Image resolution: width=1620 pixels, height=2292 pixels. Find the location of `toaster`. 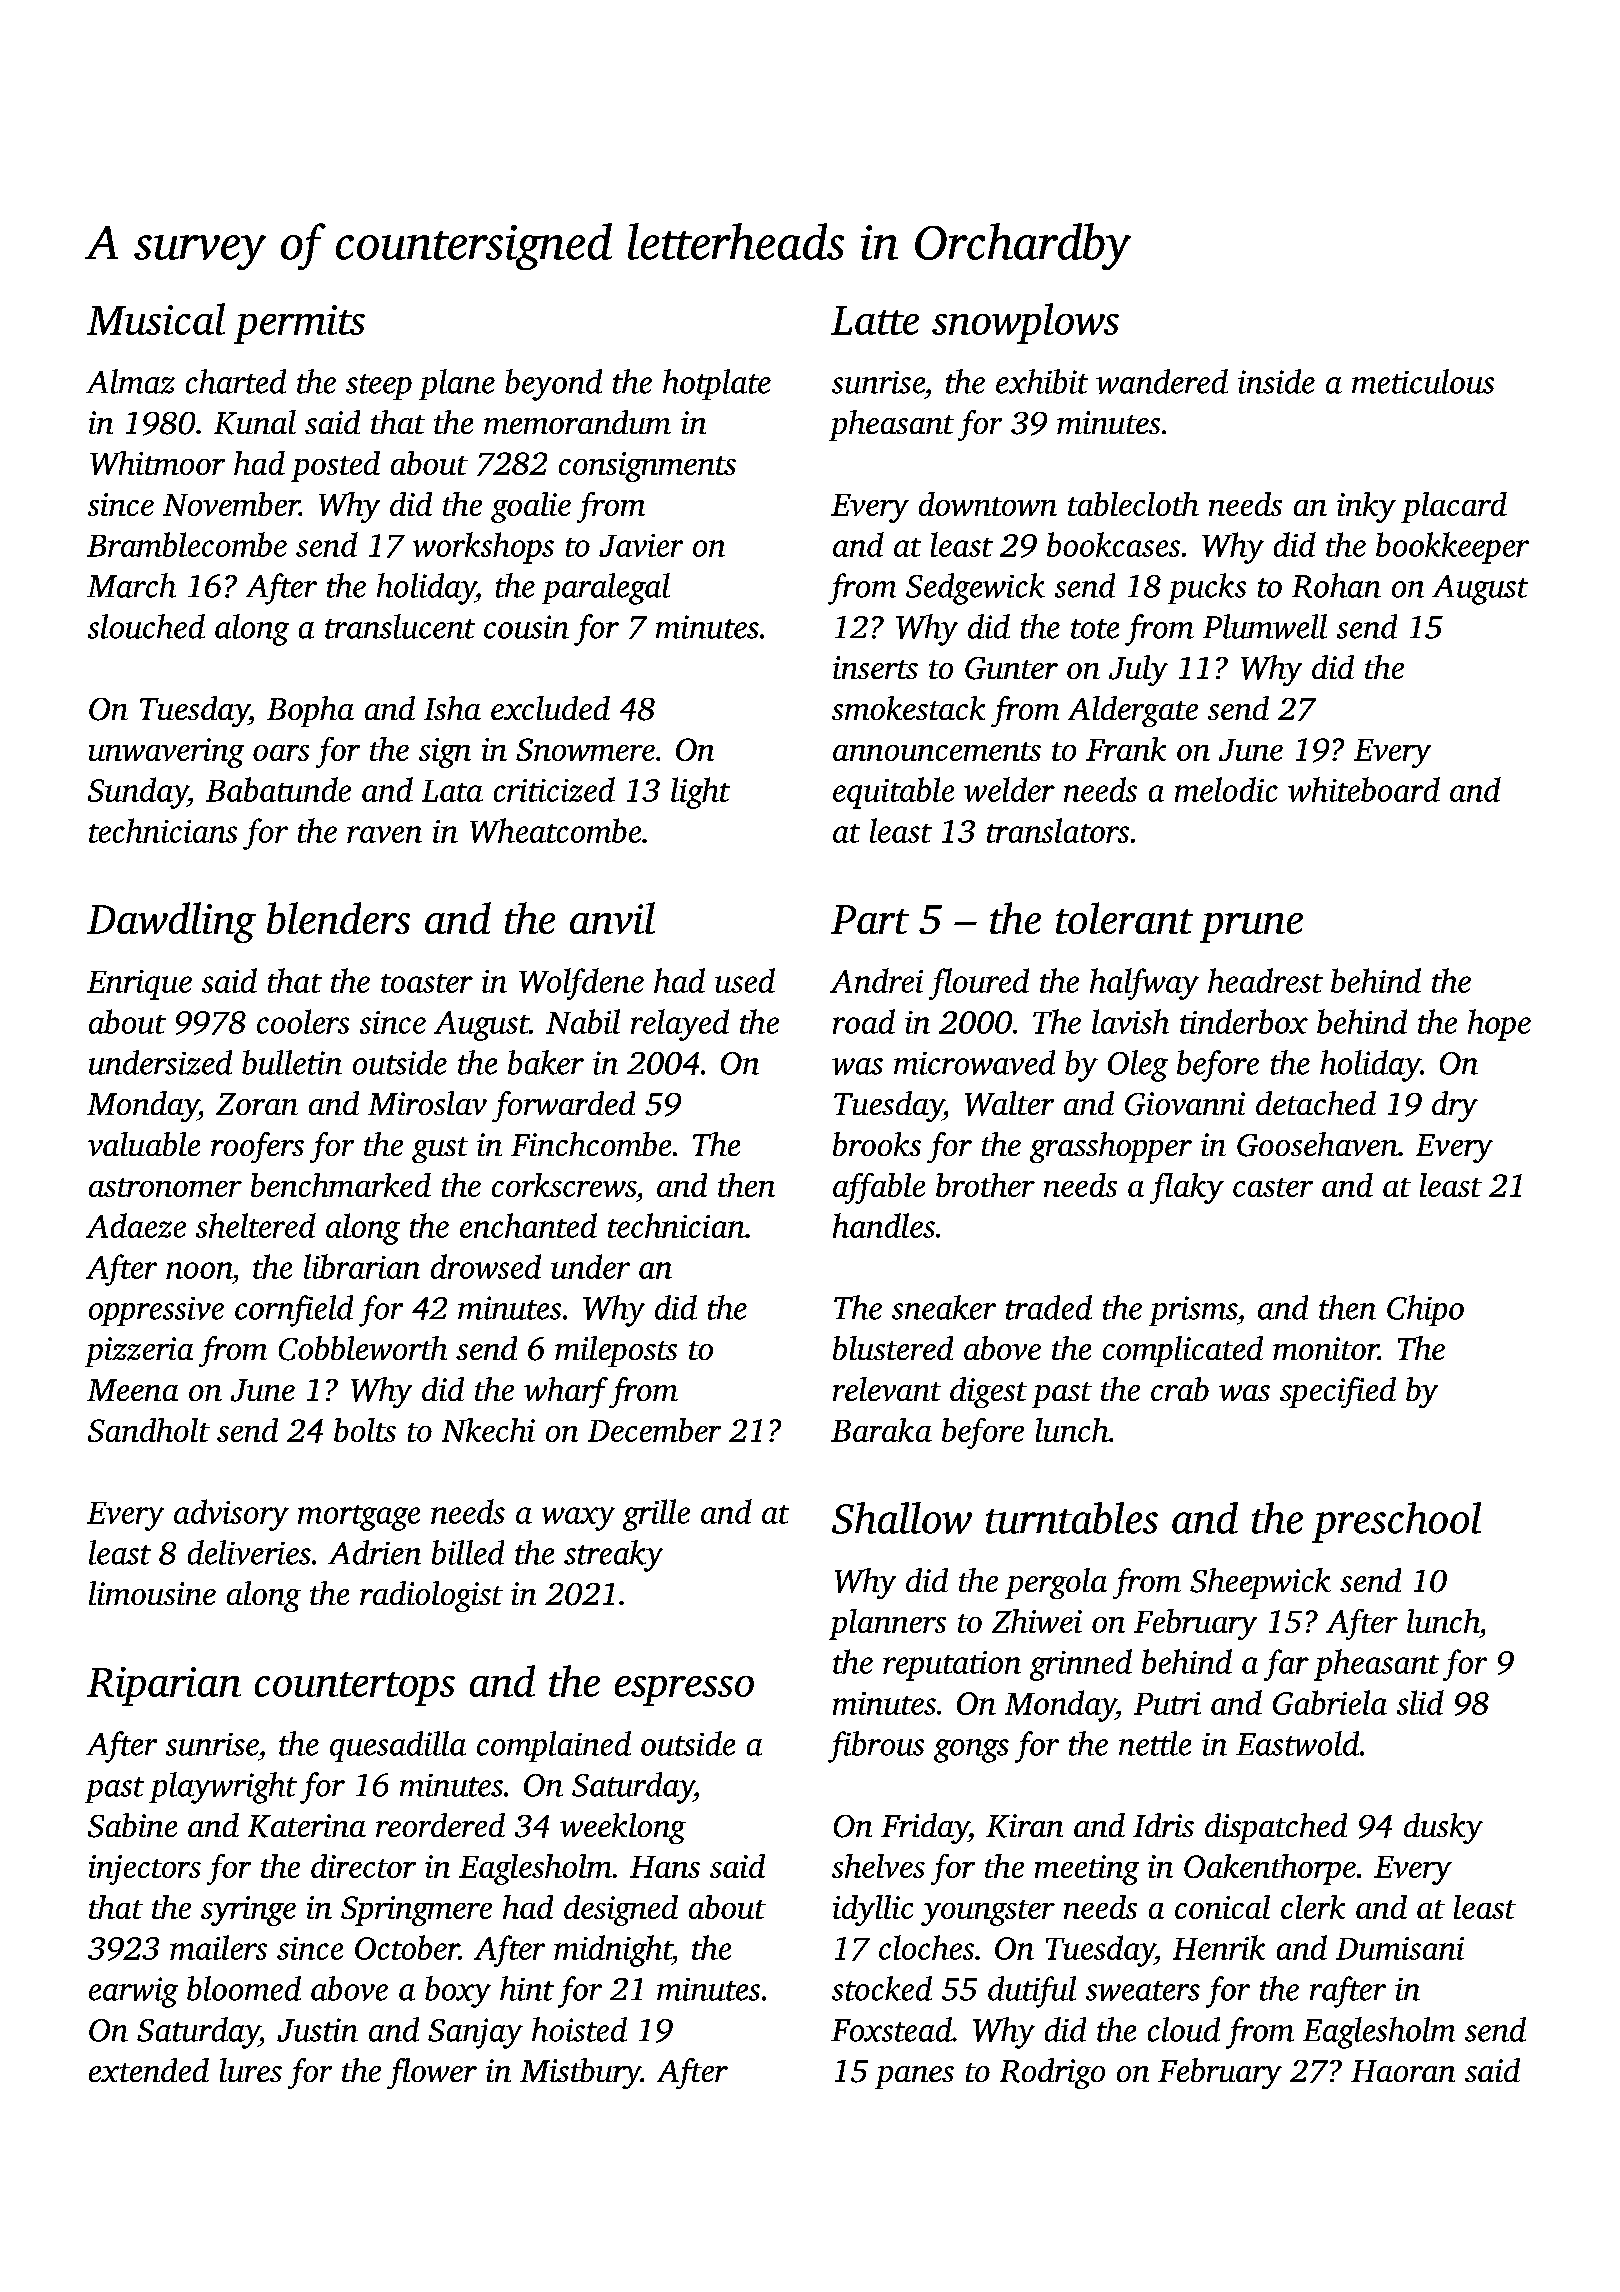

toaster is located at coordinates (427, 983).
